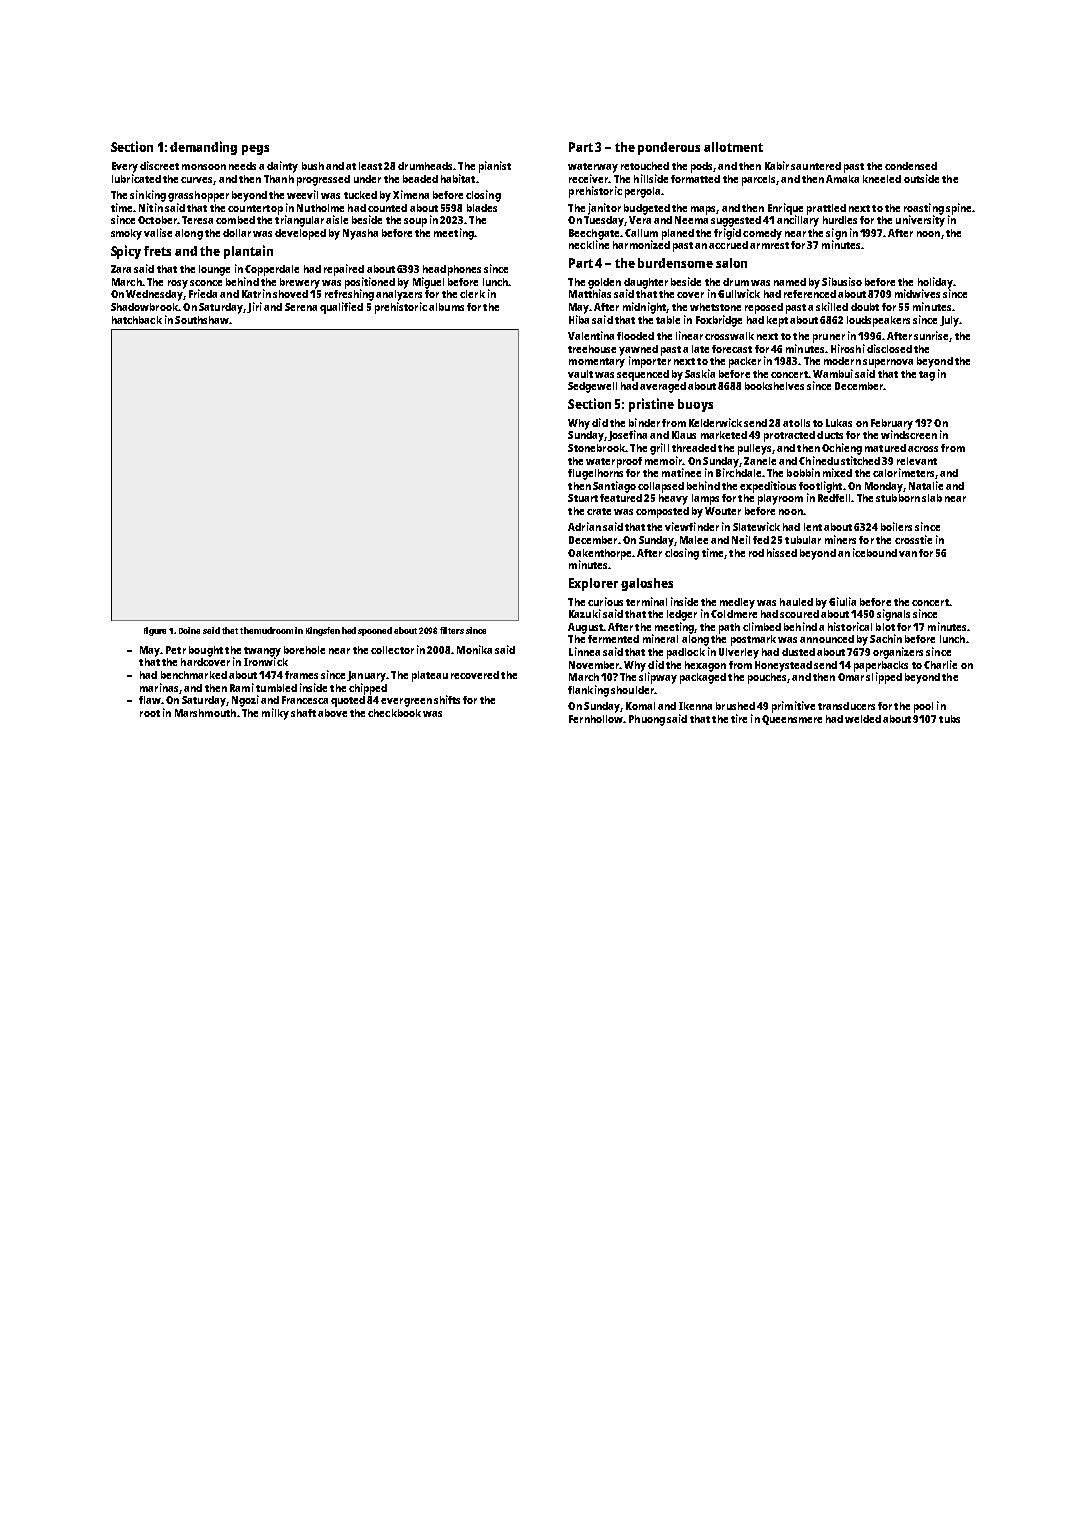  I want to click on burdensome, so click(675, 263).
